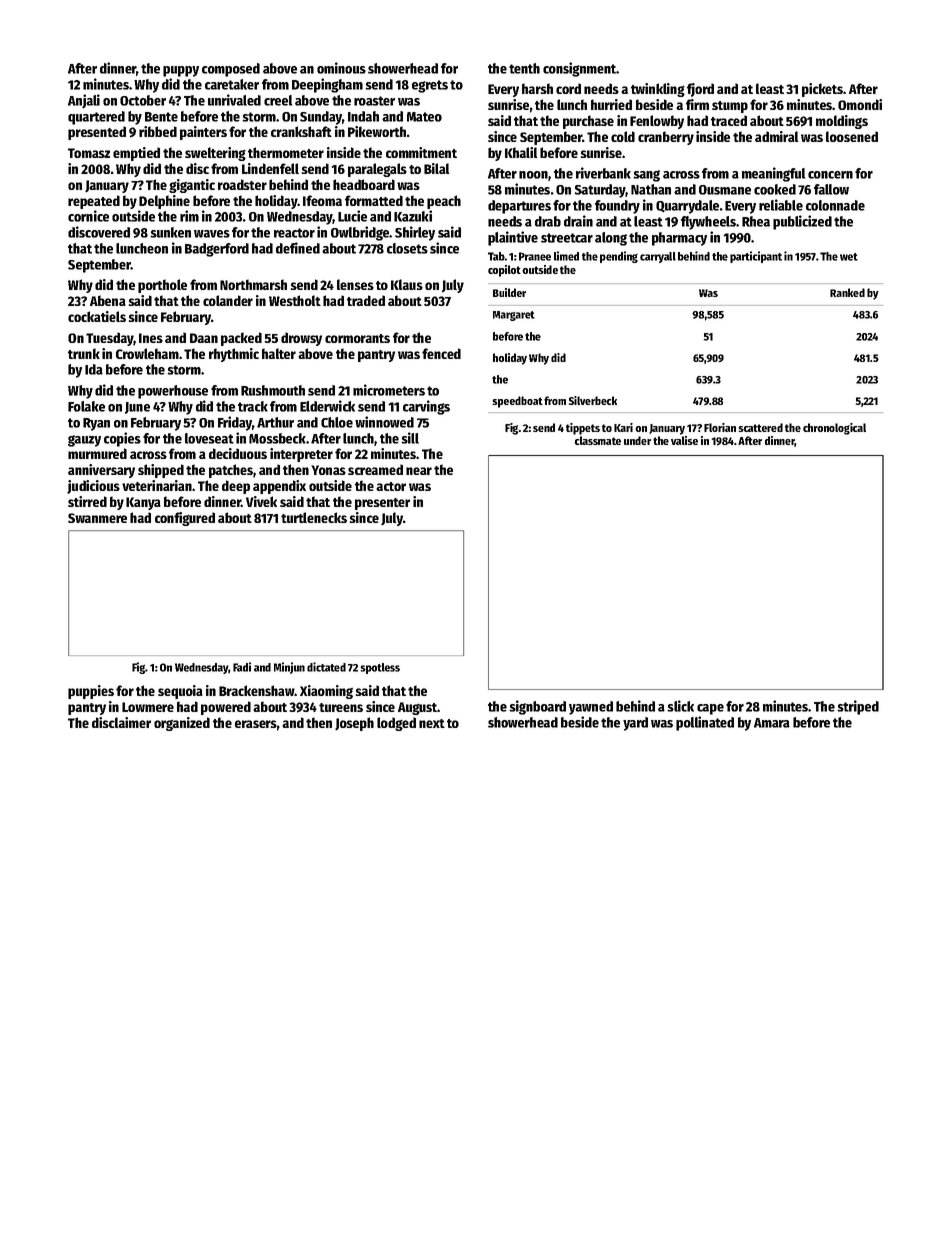 This screenshot has width=952, height=1233. Describe the element at coordinates (234, 100) in the screenshot. I see `unrivaled` at that location.
